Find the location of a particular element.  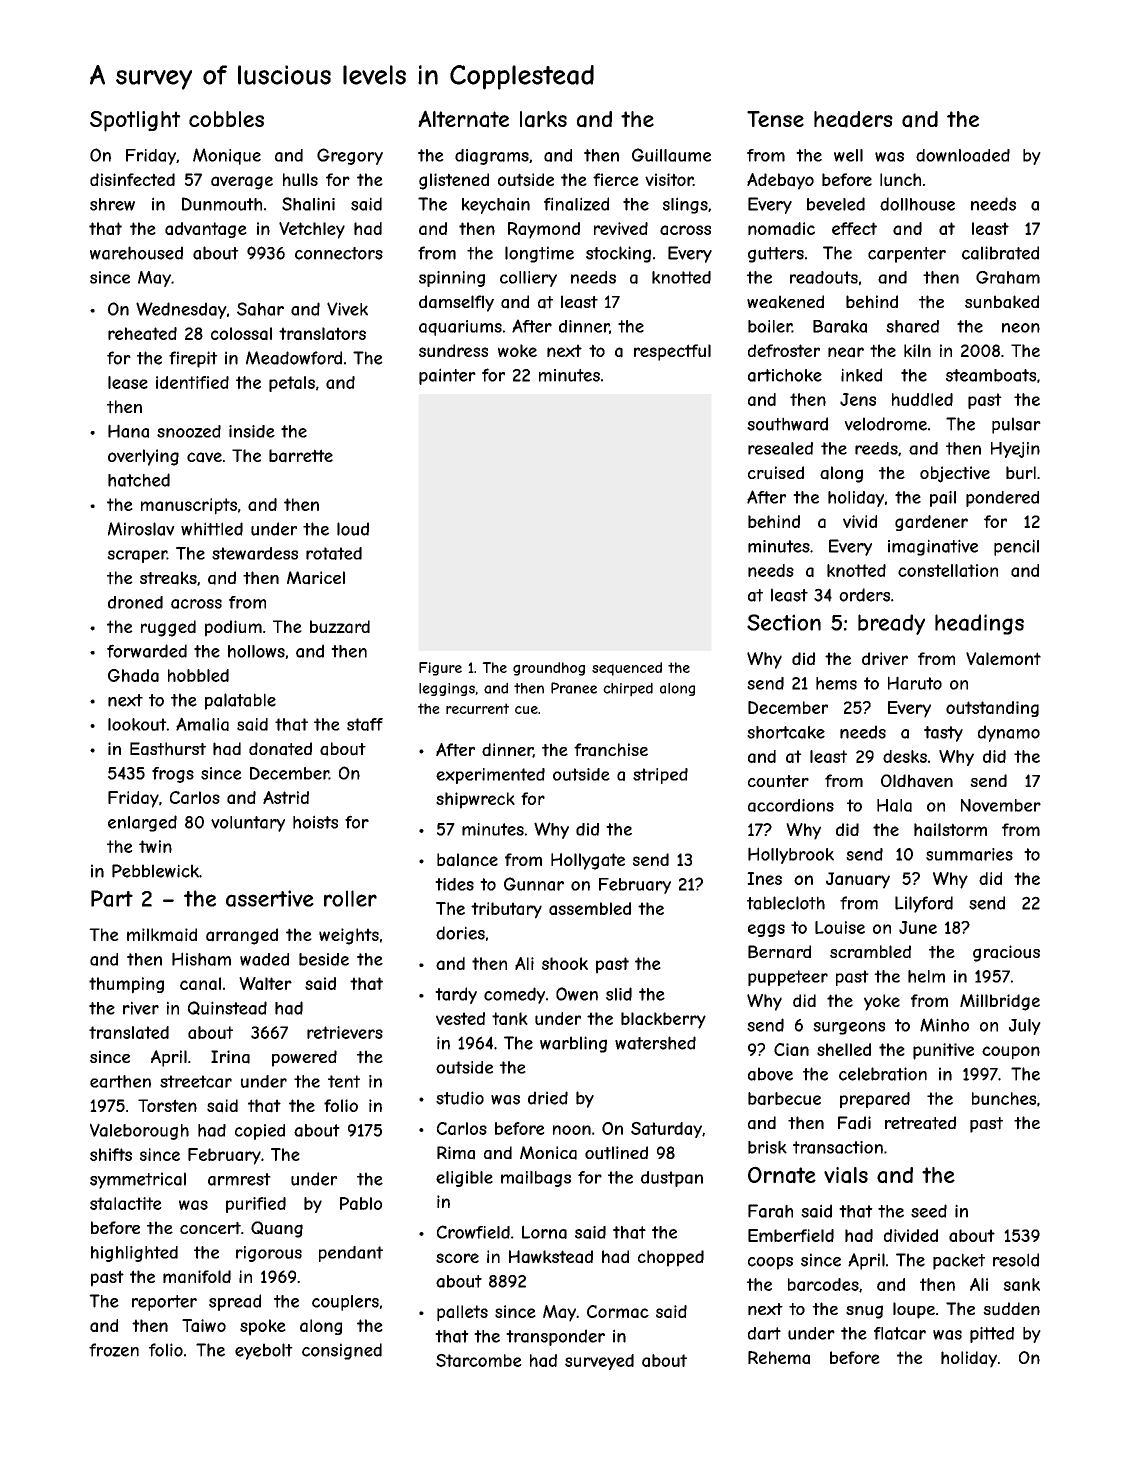

Rehema is located at coordinates (779, 1358).
